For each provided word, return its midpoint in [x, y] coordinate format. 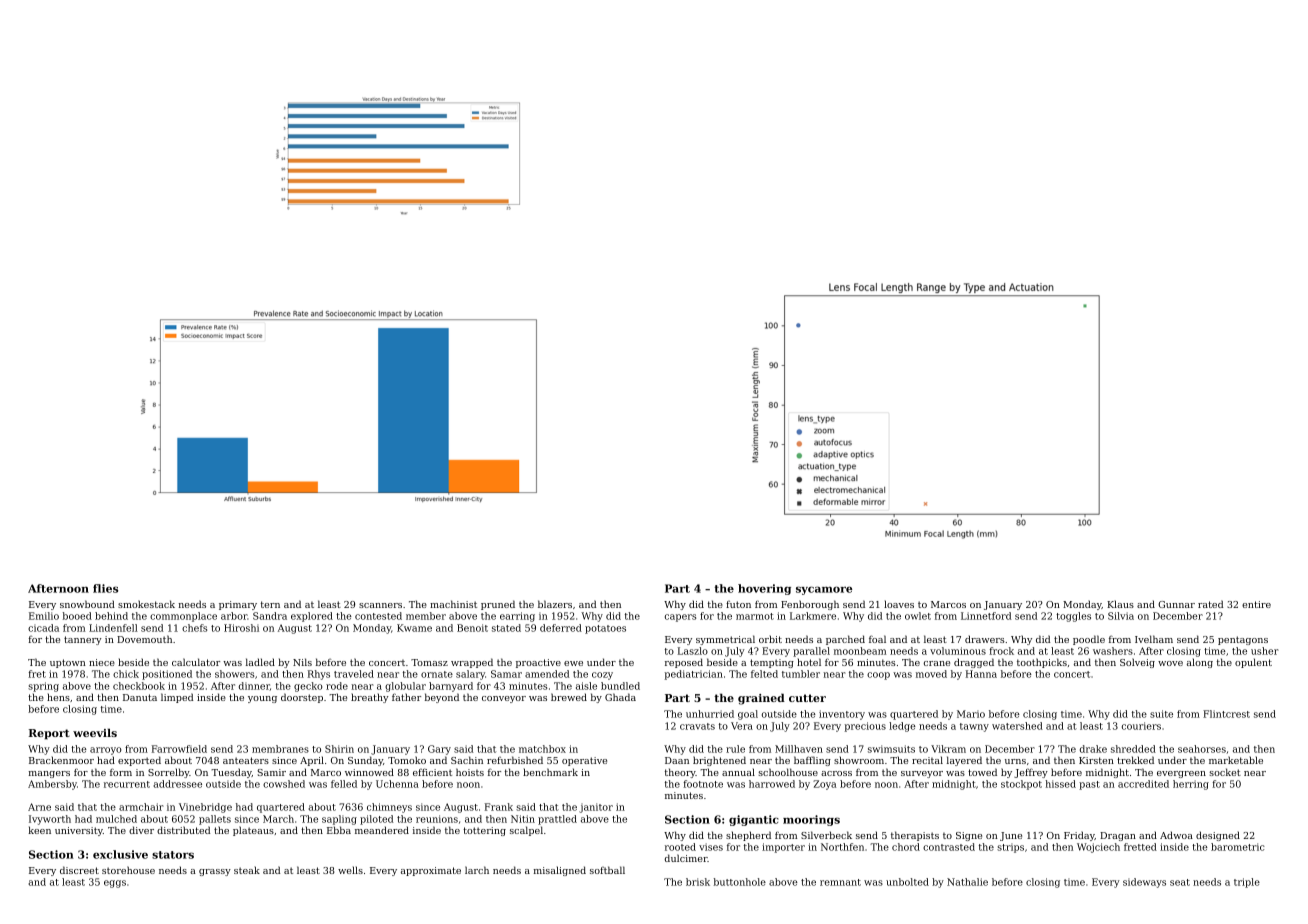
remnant [840, 882]
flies [105, 588]
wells [350, 870]
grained [761, 699]
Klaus [1120, 604]
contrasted [949, 847]
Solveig [1137, 663]
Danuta [140, 697]
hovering [764, 589]
